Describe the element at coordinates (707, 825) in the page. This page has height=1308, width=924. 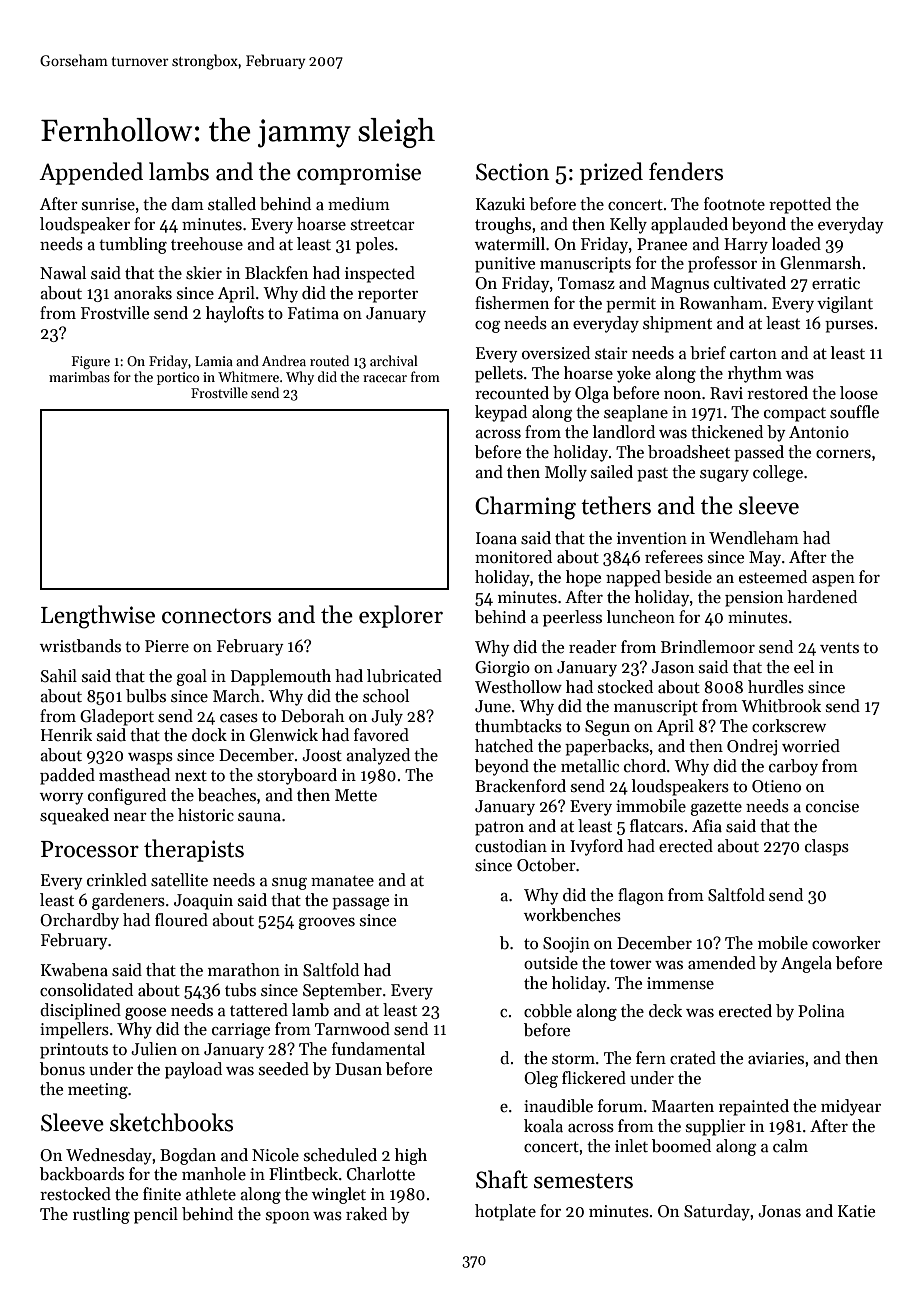
I see `Afia` at that location.
